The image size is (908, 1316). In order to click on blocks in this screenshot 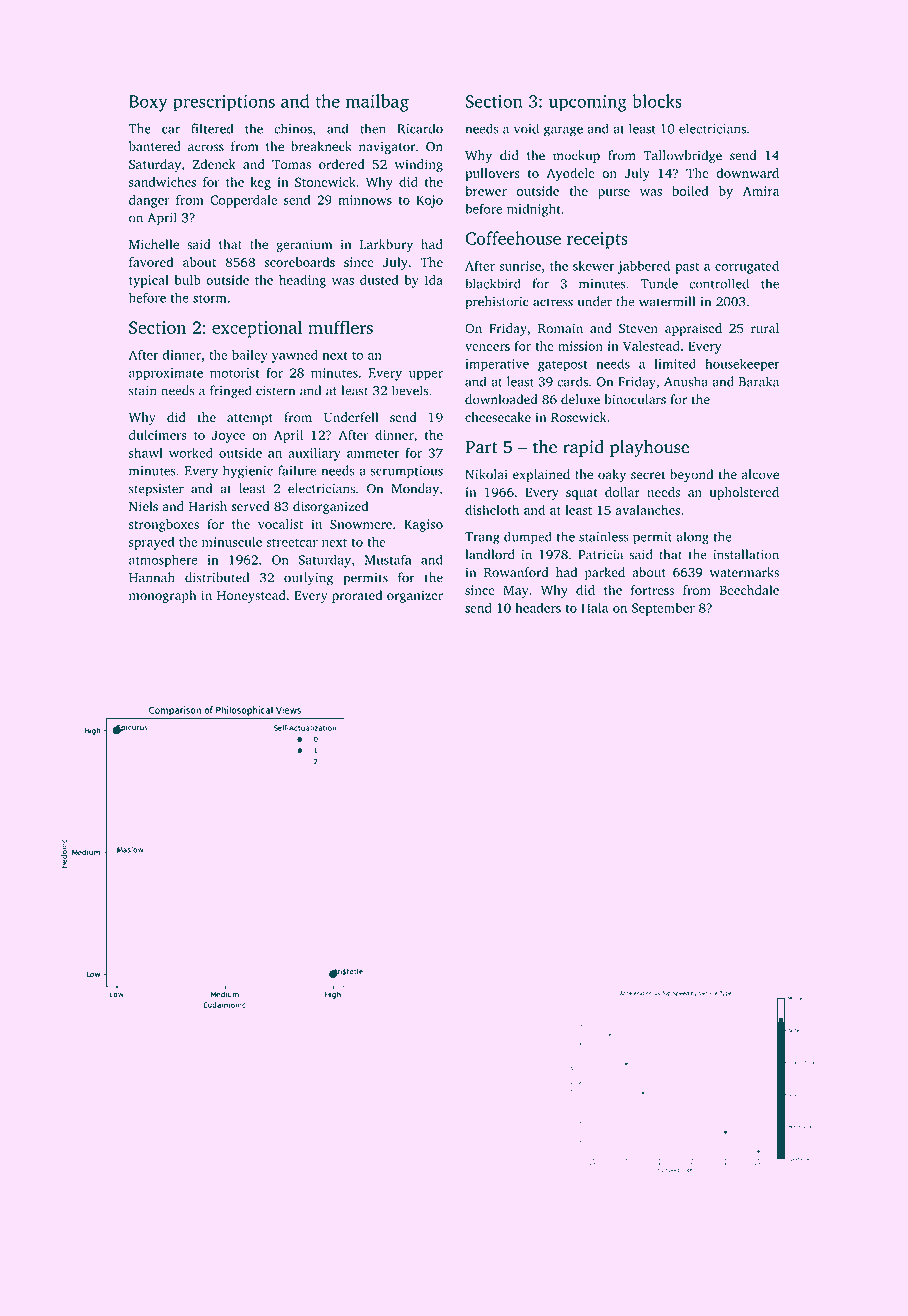, I will do `click(657, 101)`.
